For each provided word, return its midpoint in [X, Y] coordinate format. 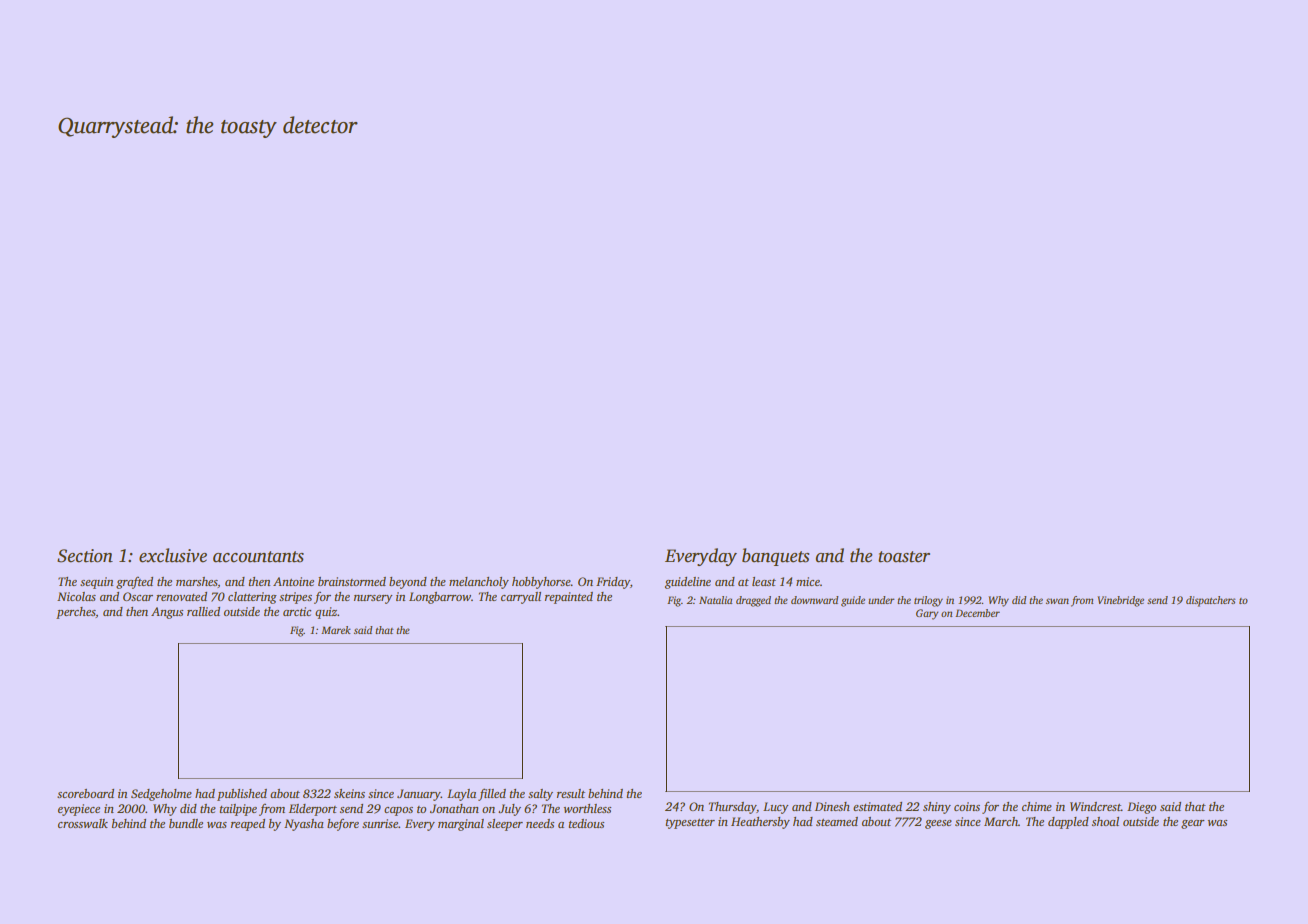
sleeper [505, 825]
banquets [775, 557]
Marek [336, 630]
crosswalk [83, 823]
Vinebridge [1120, 601]
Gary [927, 614]
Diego [1141, 808]
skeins [349, 793]
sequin [96, 583]
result [571, 793]
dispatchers [1211, 601]
